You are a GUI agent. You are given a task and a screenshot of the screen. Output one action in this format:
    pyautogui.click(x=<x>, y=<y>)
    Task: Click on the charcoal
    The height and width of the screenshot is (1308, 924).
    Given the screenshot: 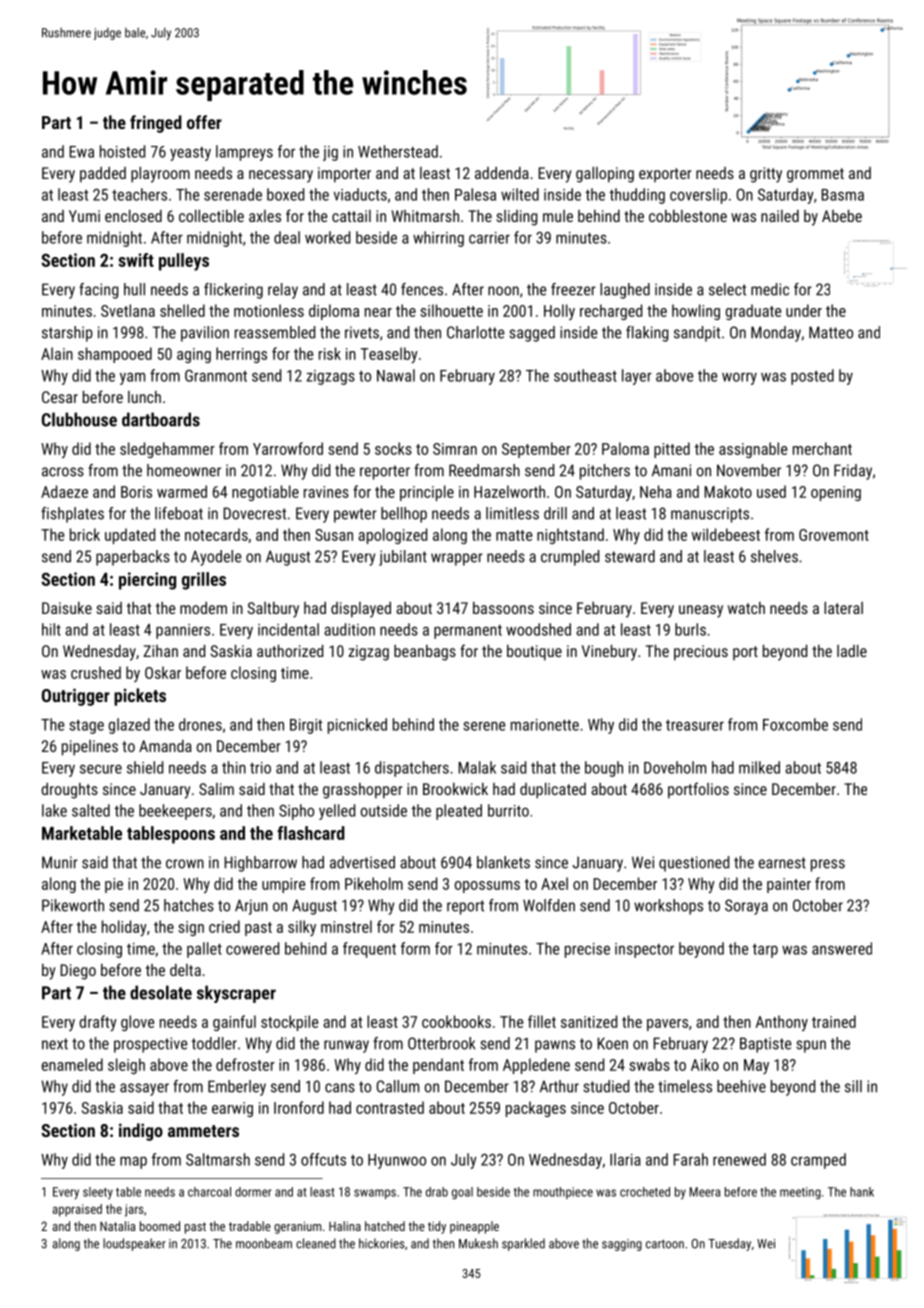 What is the action you would take?
    pyautogui.click(x=209, y=1192)
